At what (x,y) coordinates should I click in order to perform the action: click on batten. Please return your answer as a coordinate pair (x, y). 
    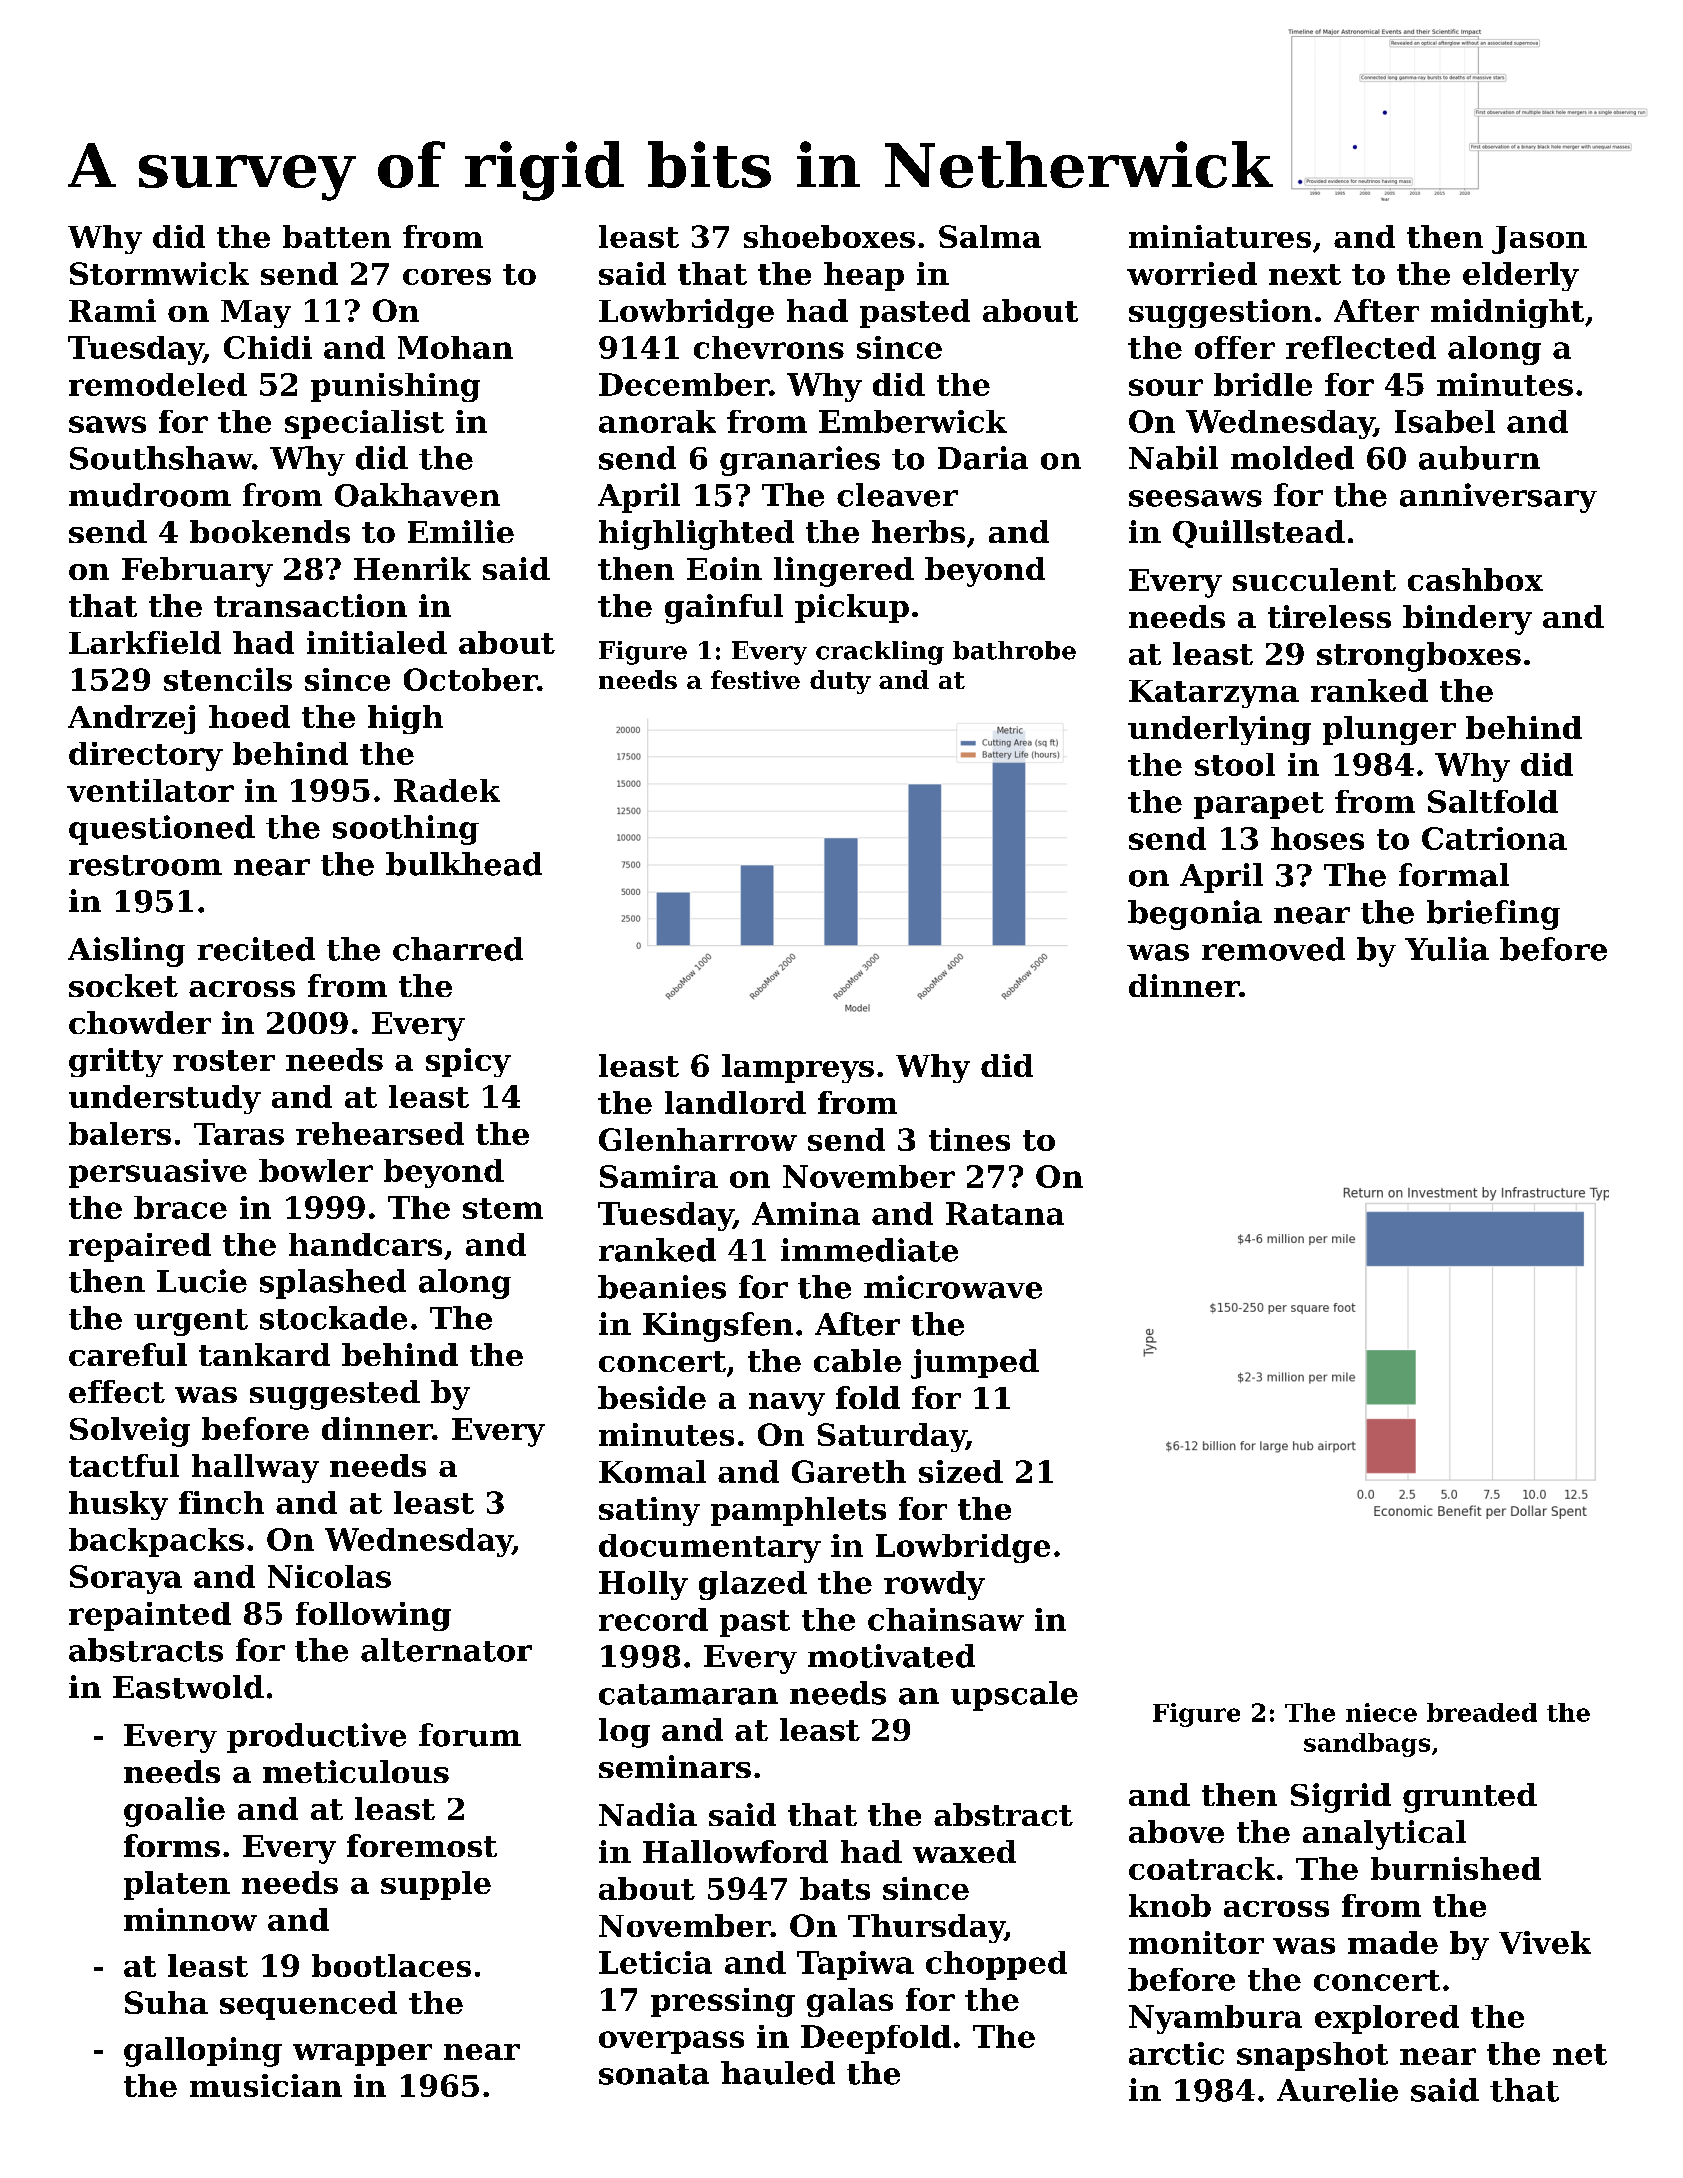
    Looking at the image, I should click on (337, 236).
